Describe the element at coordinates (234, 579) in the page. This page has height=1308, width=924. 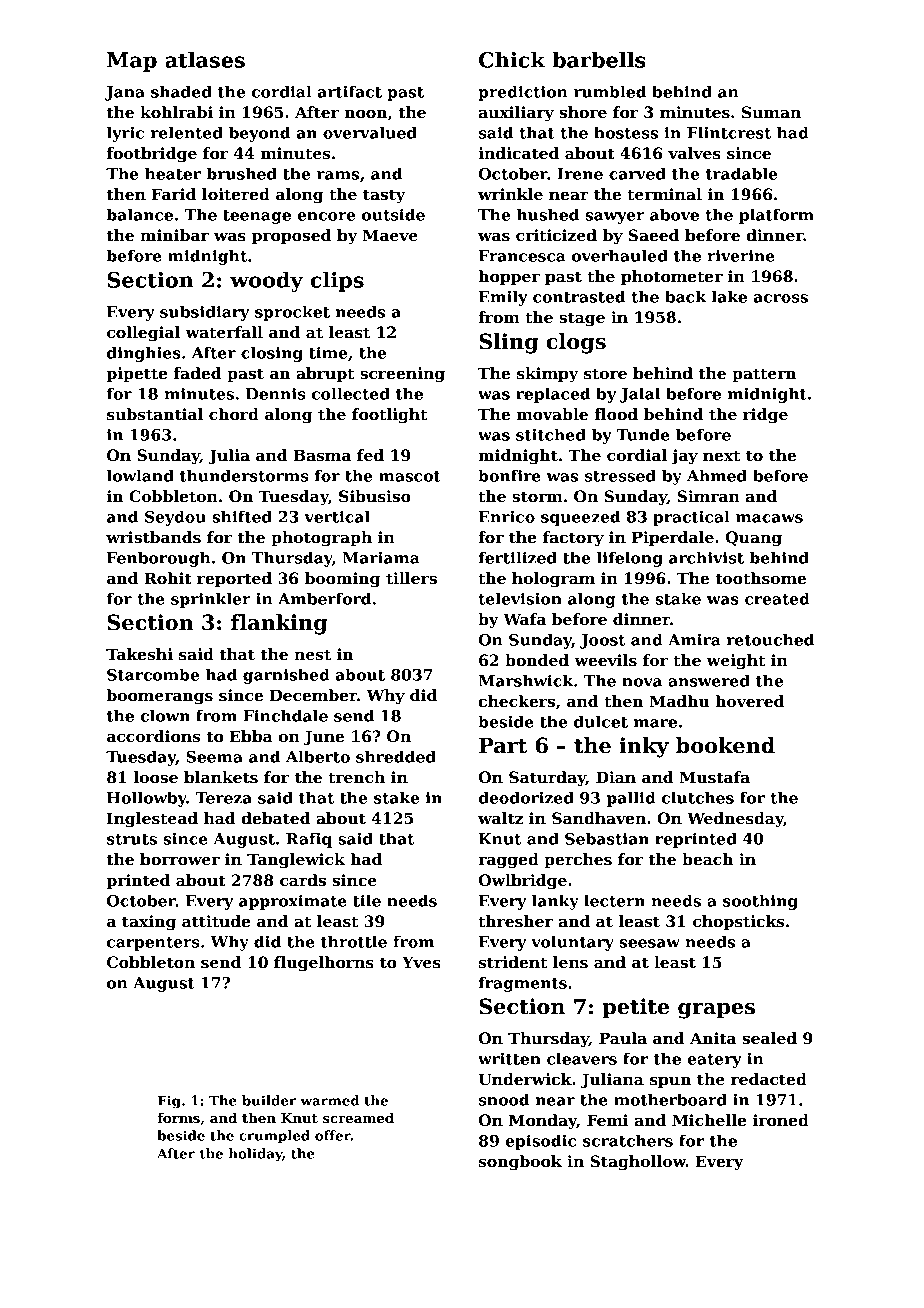
I see `reported` at that location.
